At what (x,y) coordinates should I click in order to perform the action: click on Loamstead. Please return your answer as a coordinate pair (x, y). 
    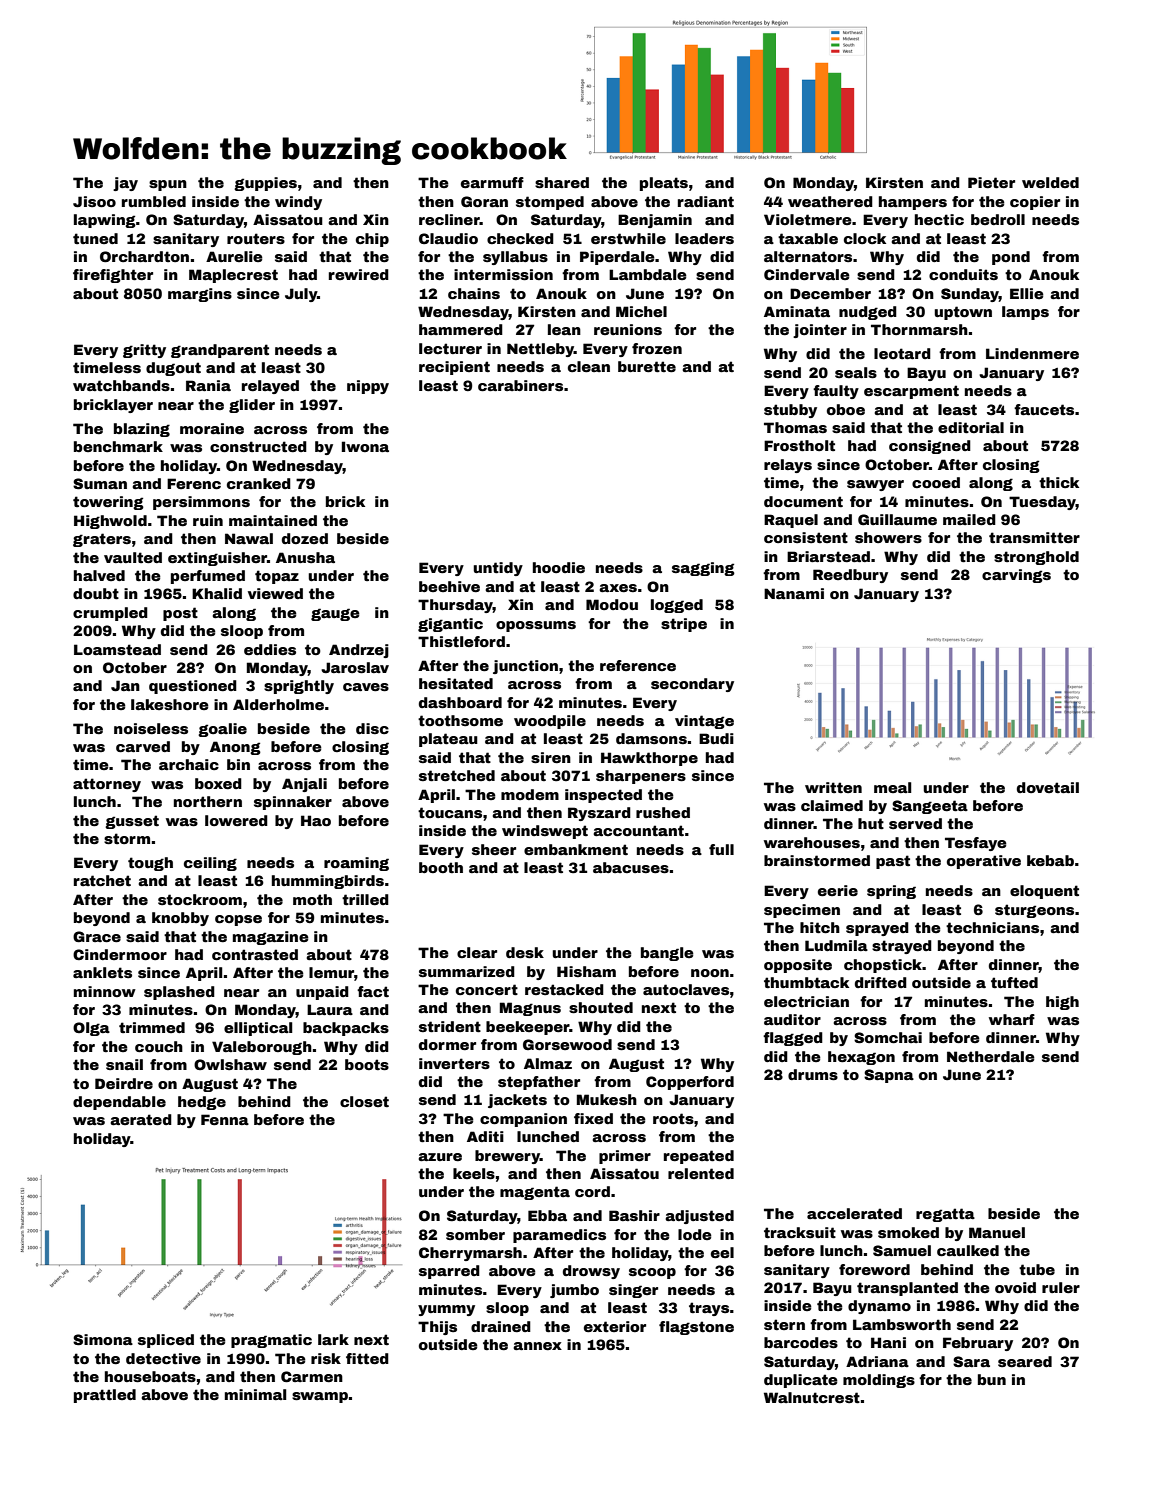
    Looking at the image, I should click on (117, 649).
